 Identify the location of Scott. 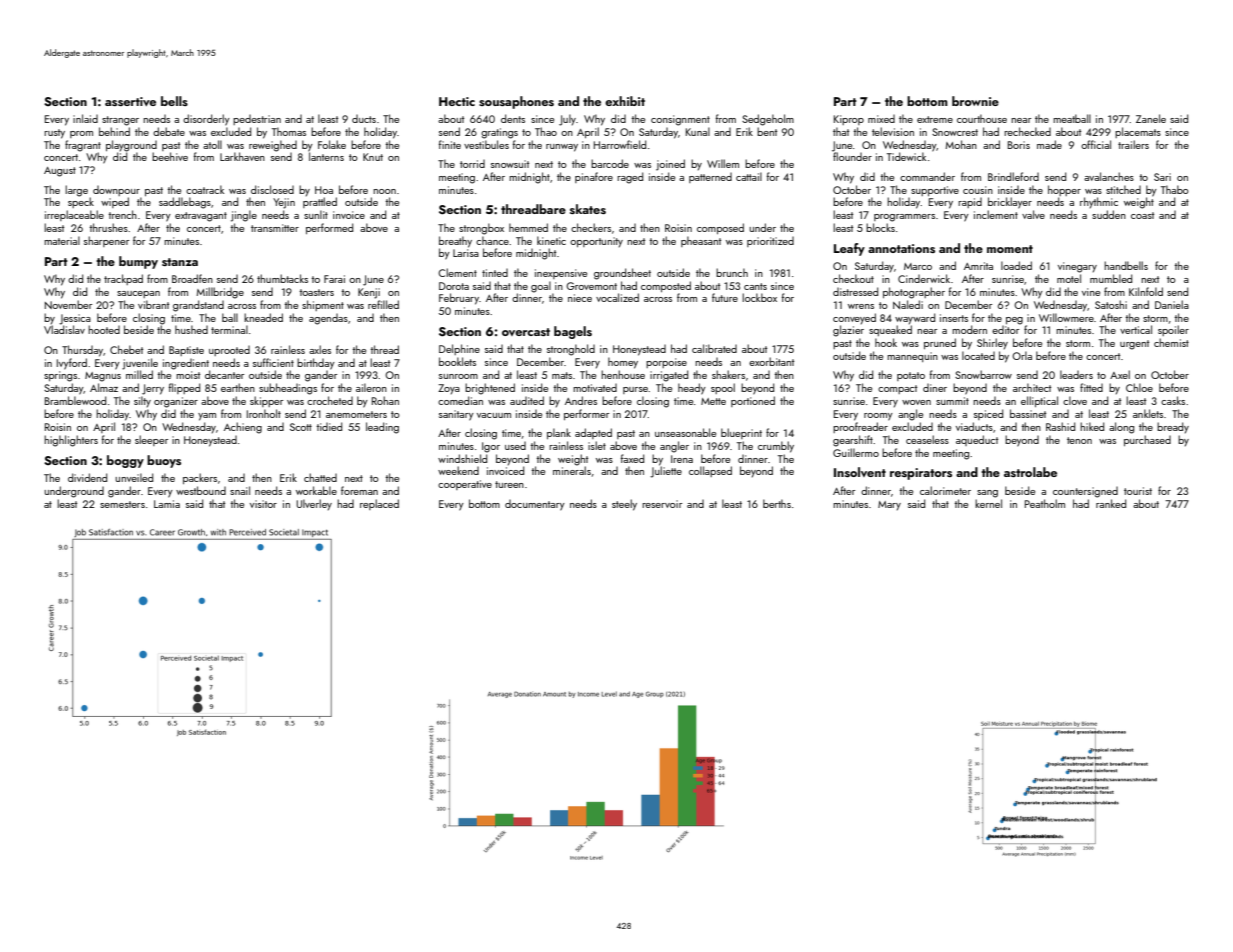
(301, 427).
